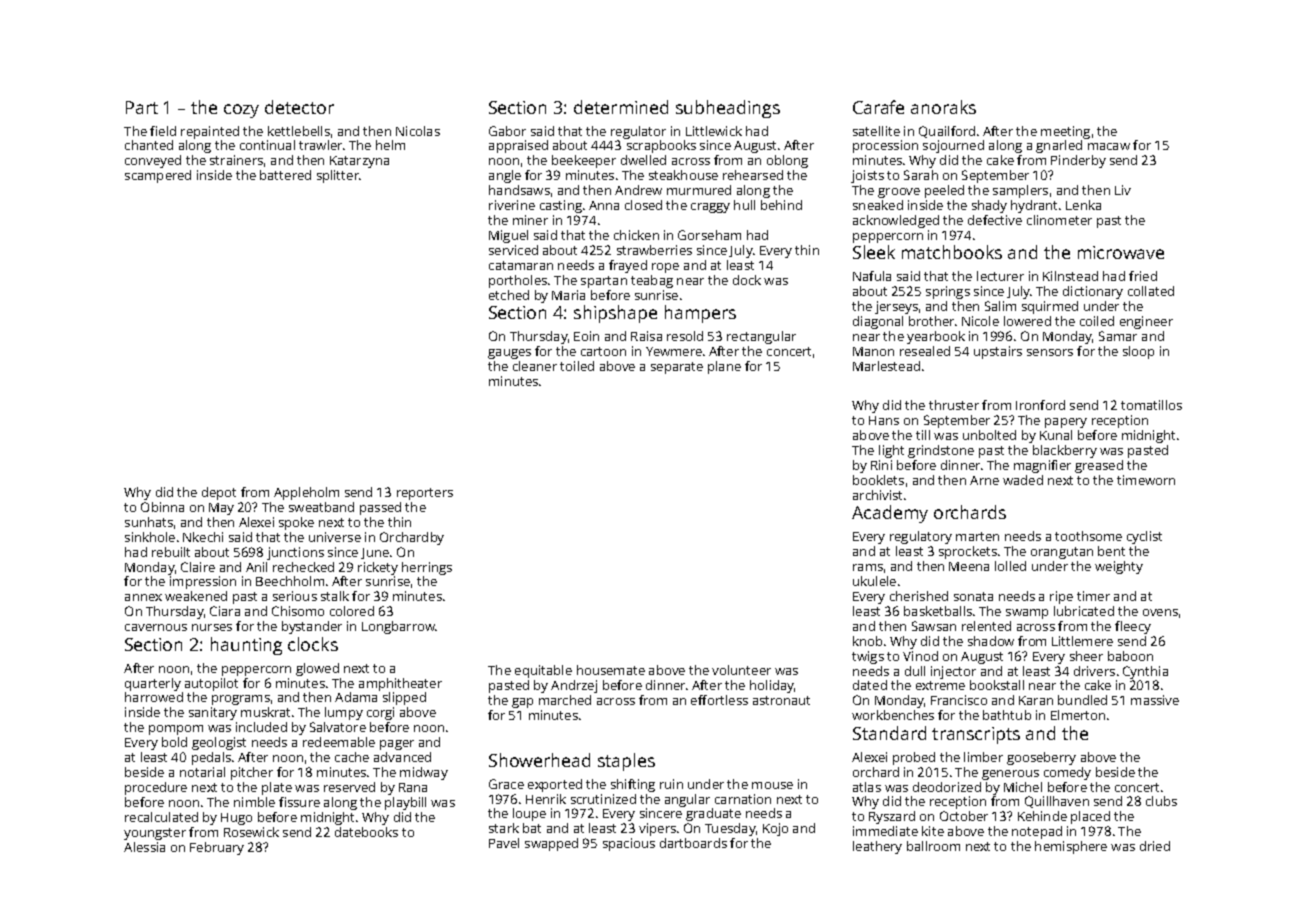  Describe the element at coordinates (217, 848) in the document. I see `February` at that location.
